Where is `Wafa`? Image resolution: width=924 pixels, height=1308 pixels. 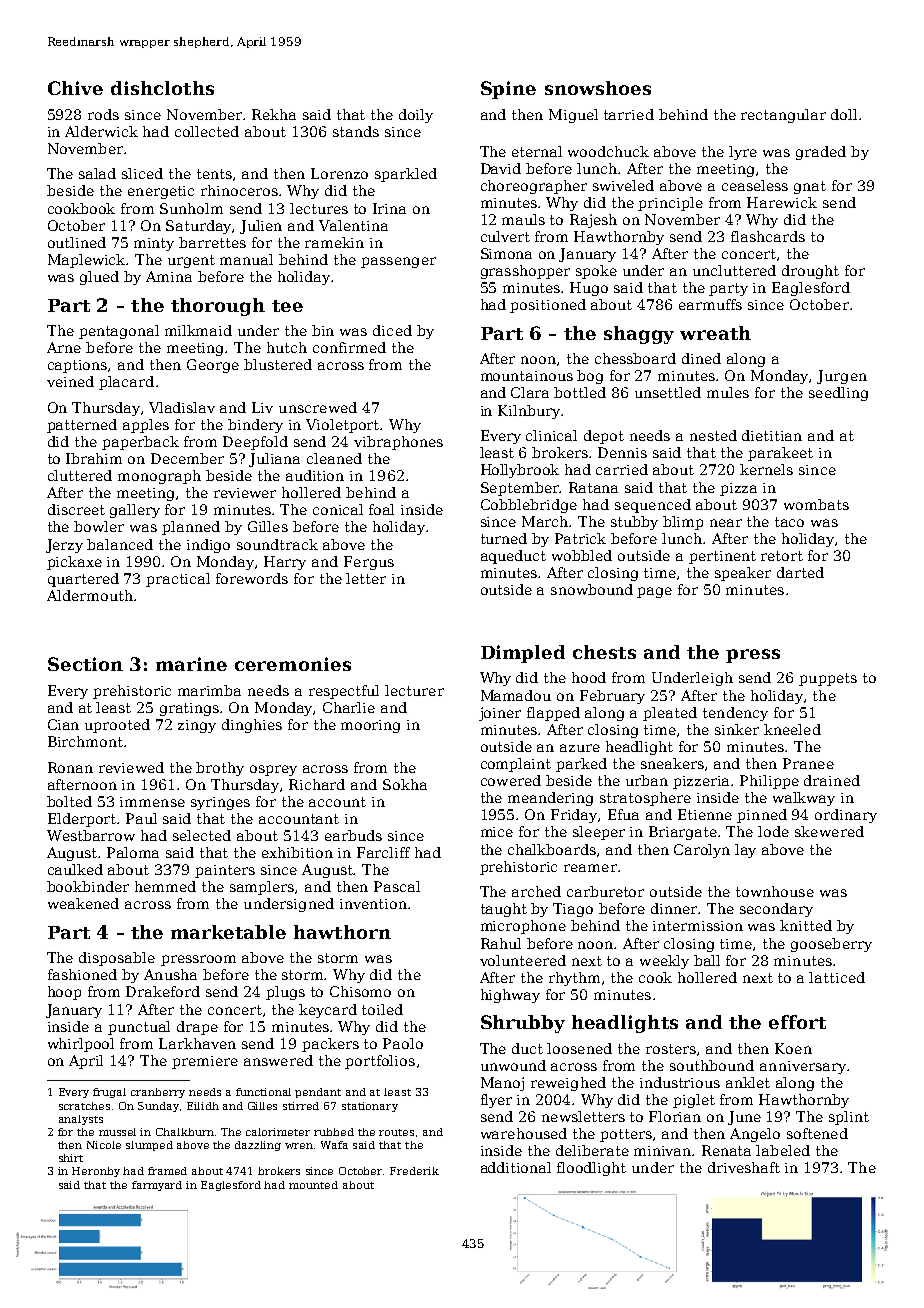 Wafa is located at coordinates (334, 1145).
